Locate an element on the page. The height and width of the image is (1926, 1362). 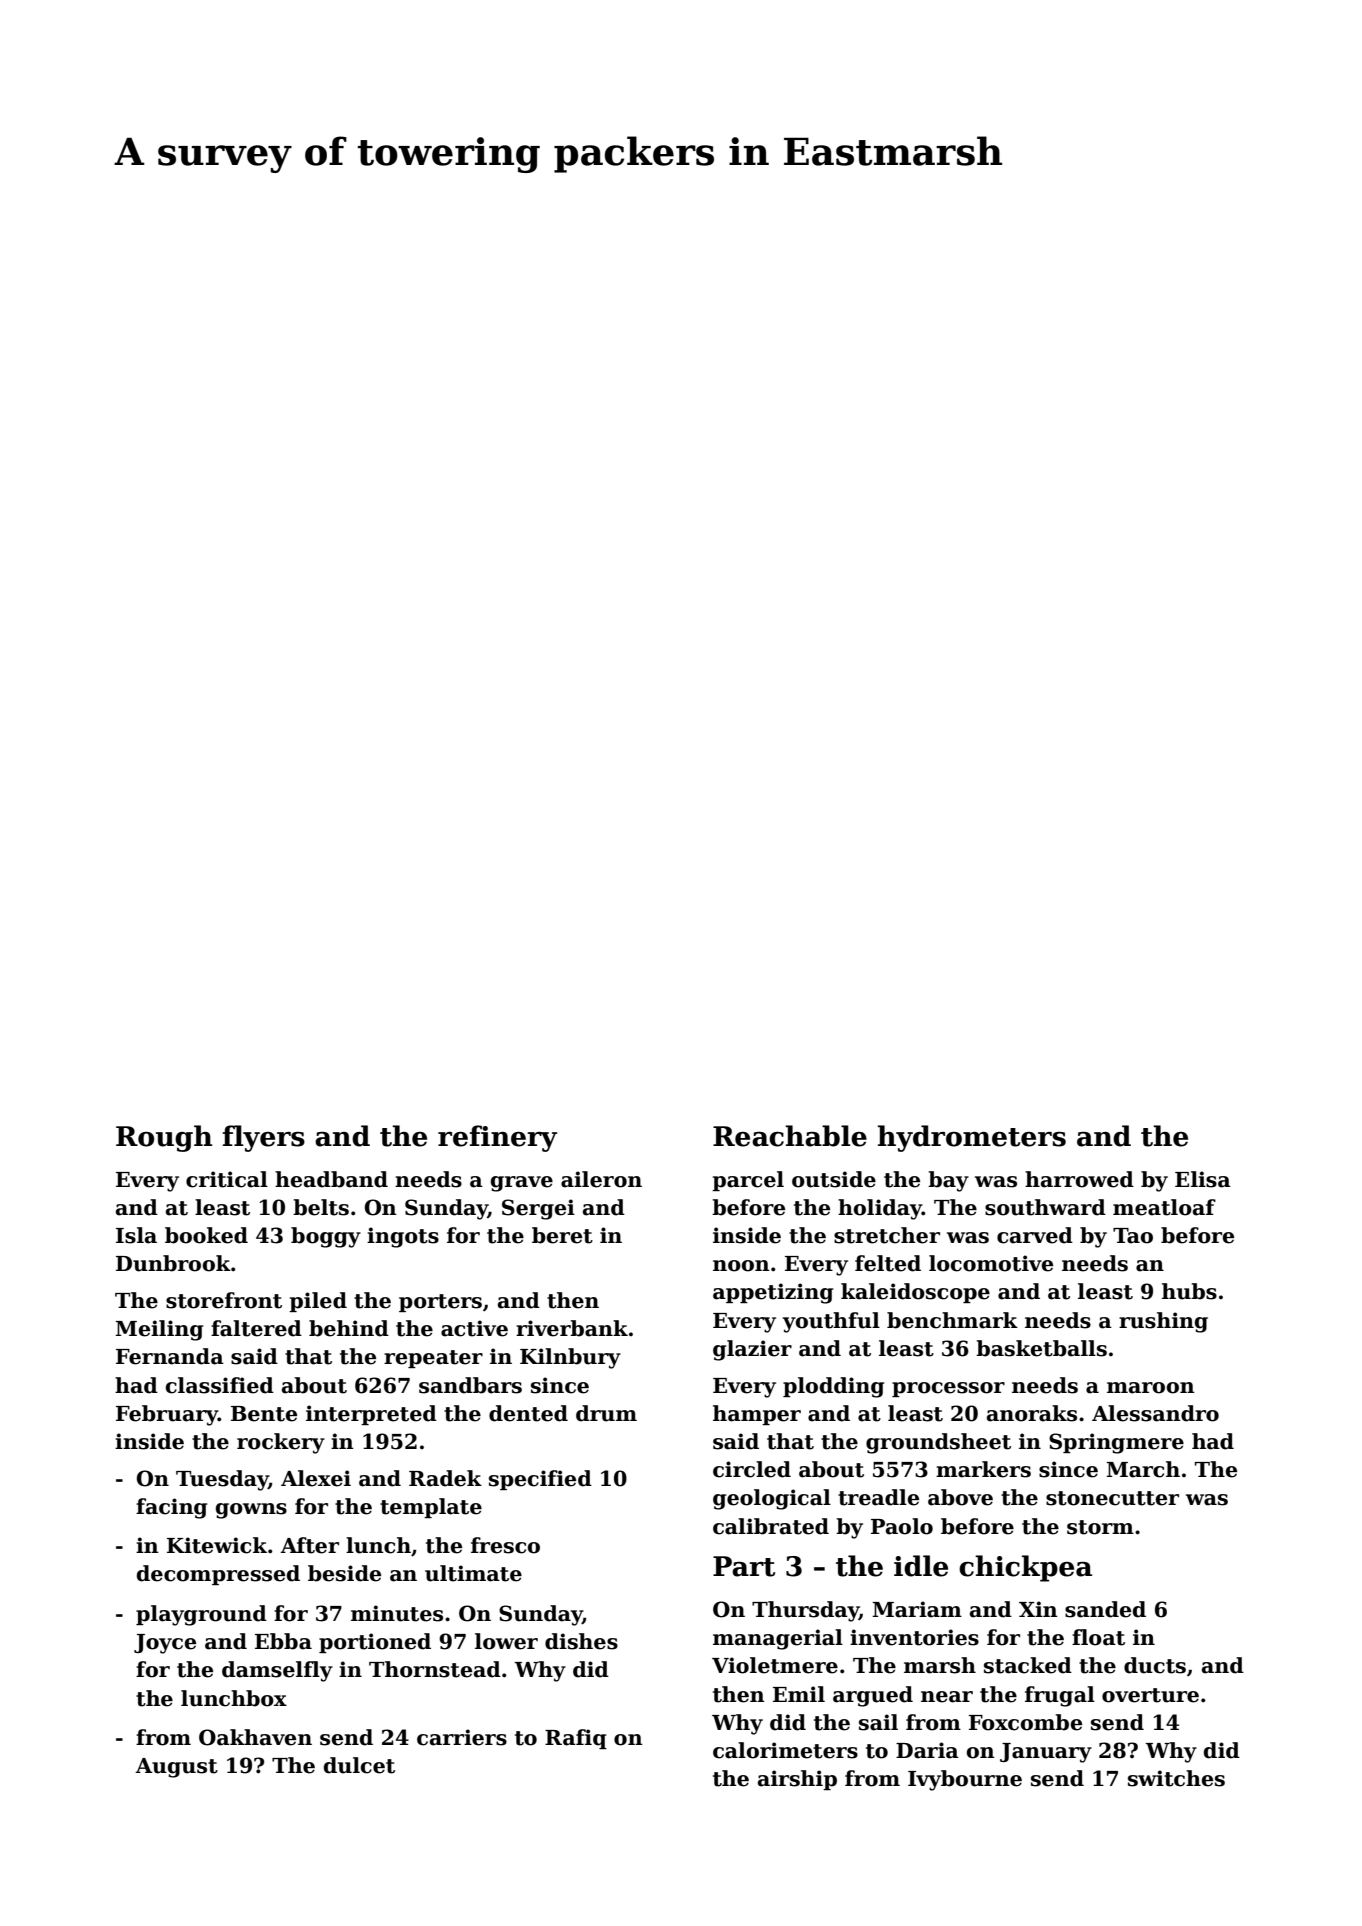
hamper is located at coordinates (757, 1415).
